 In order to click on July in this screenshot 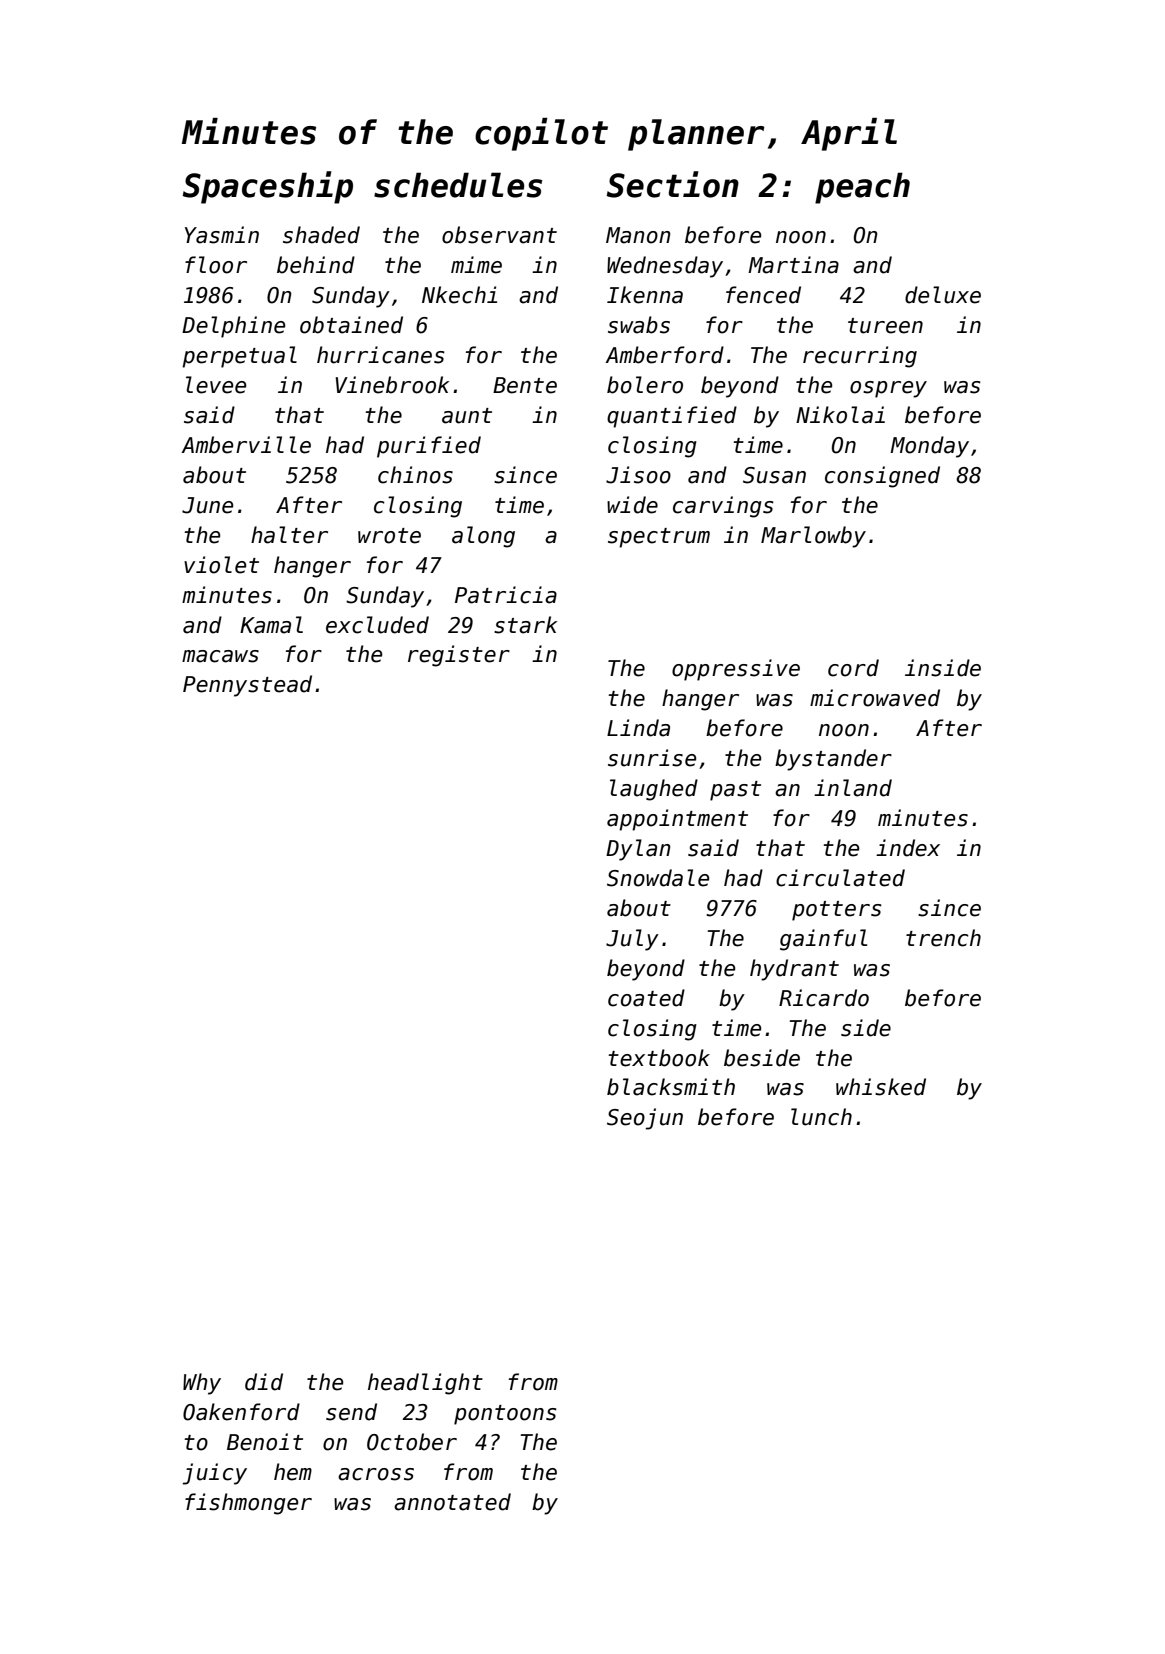, I will do `click(632, 940)`.
